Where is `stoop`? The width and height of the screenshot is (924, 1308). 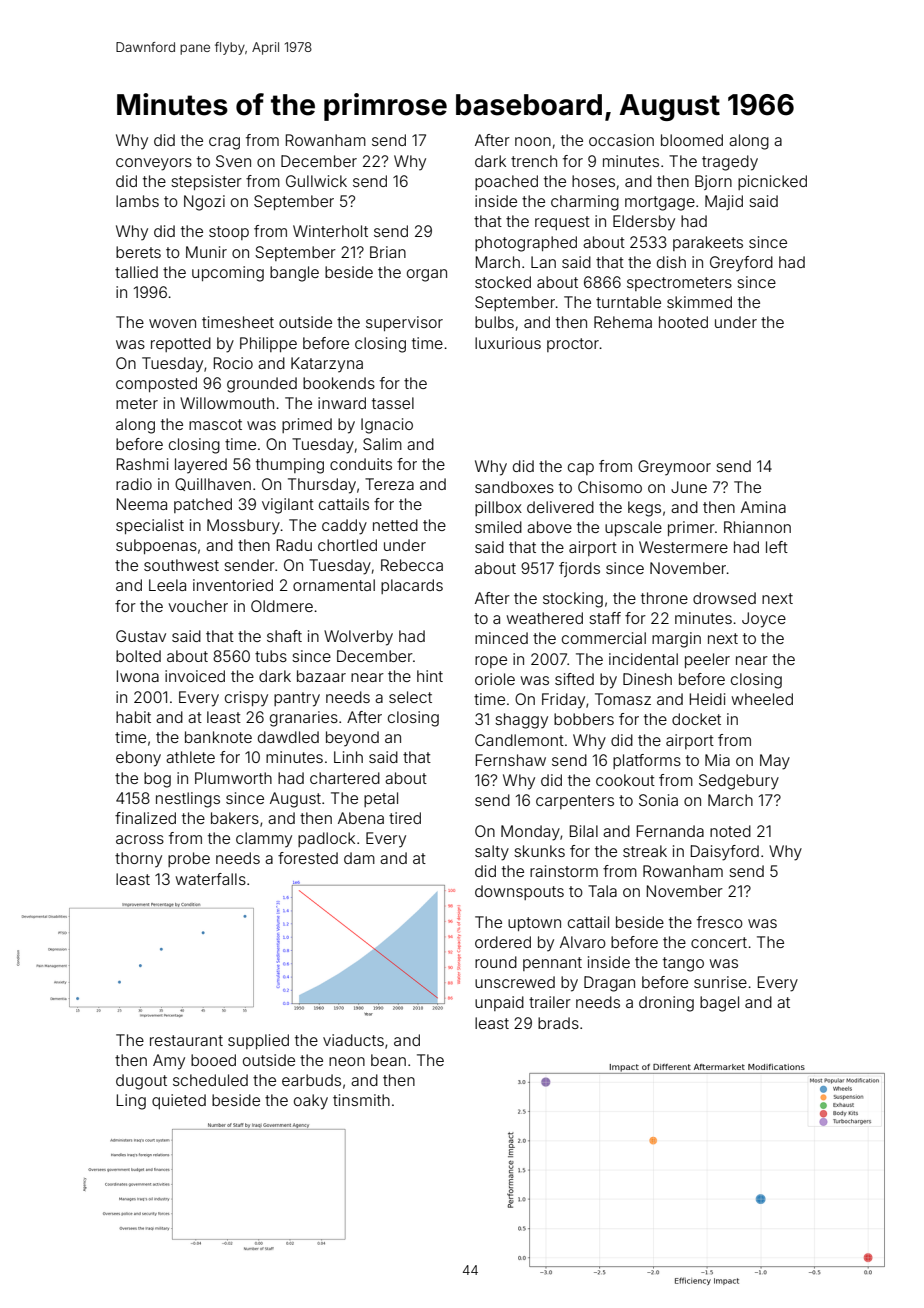 stoop is located at coordinates (229, 233).
